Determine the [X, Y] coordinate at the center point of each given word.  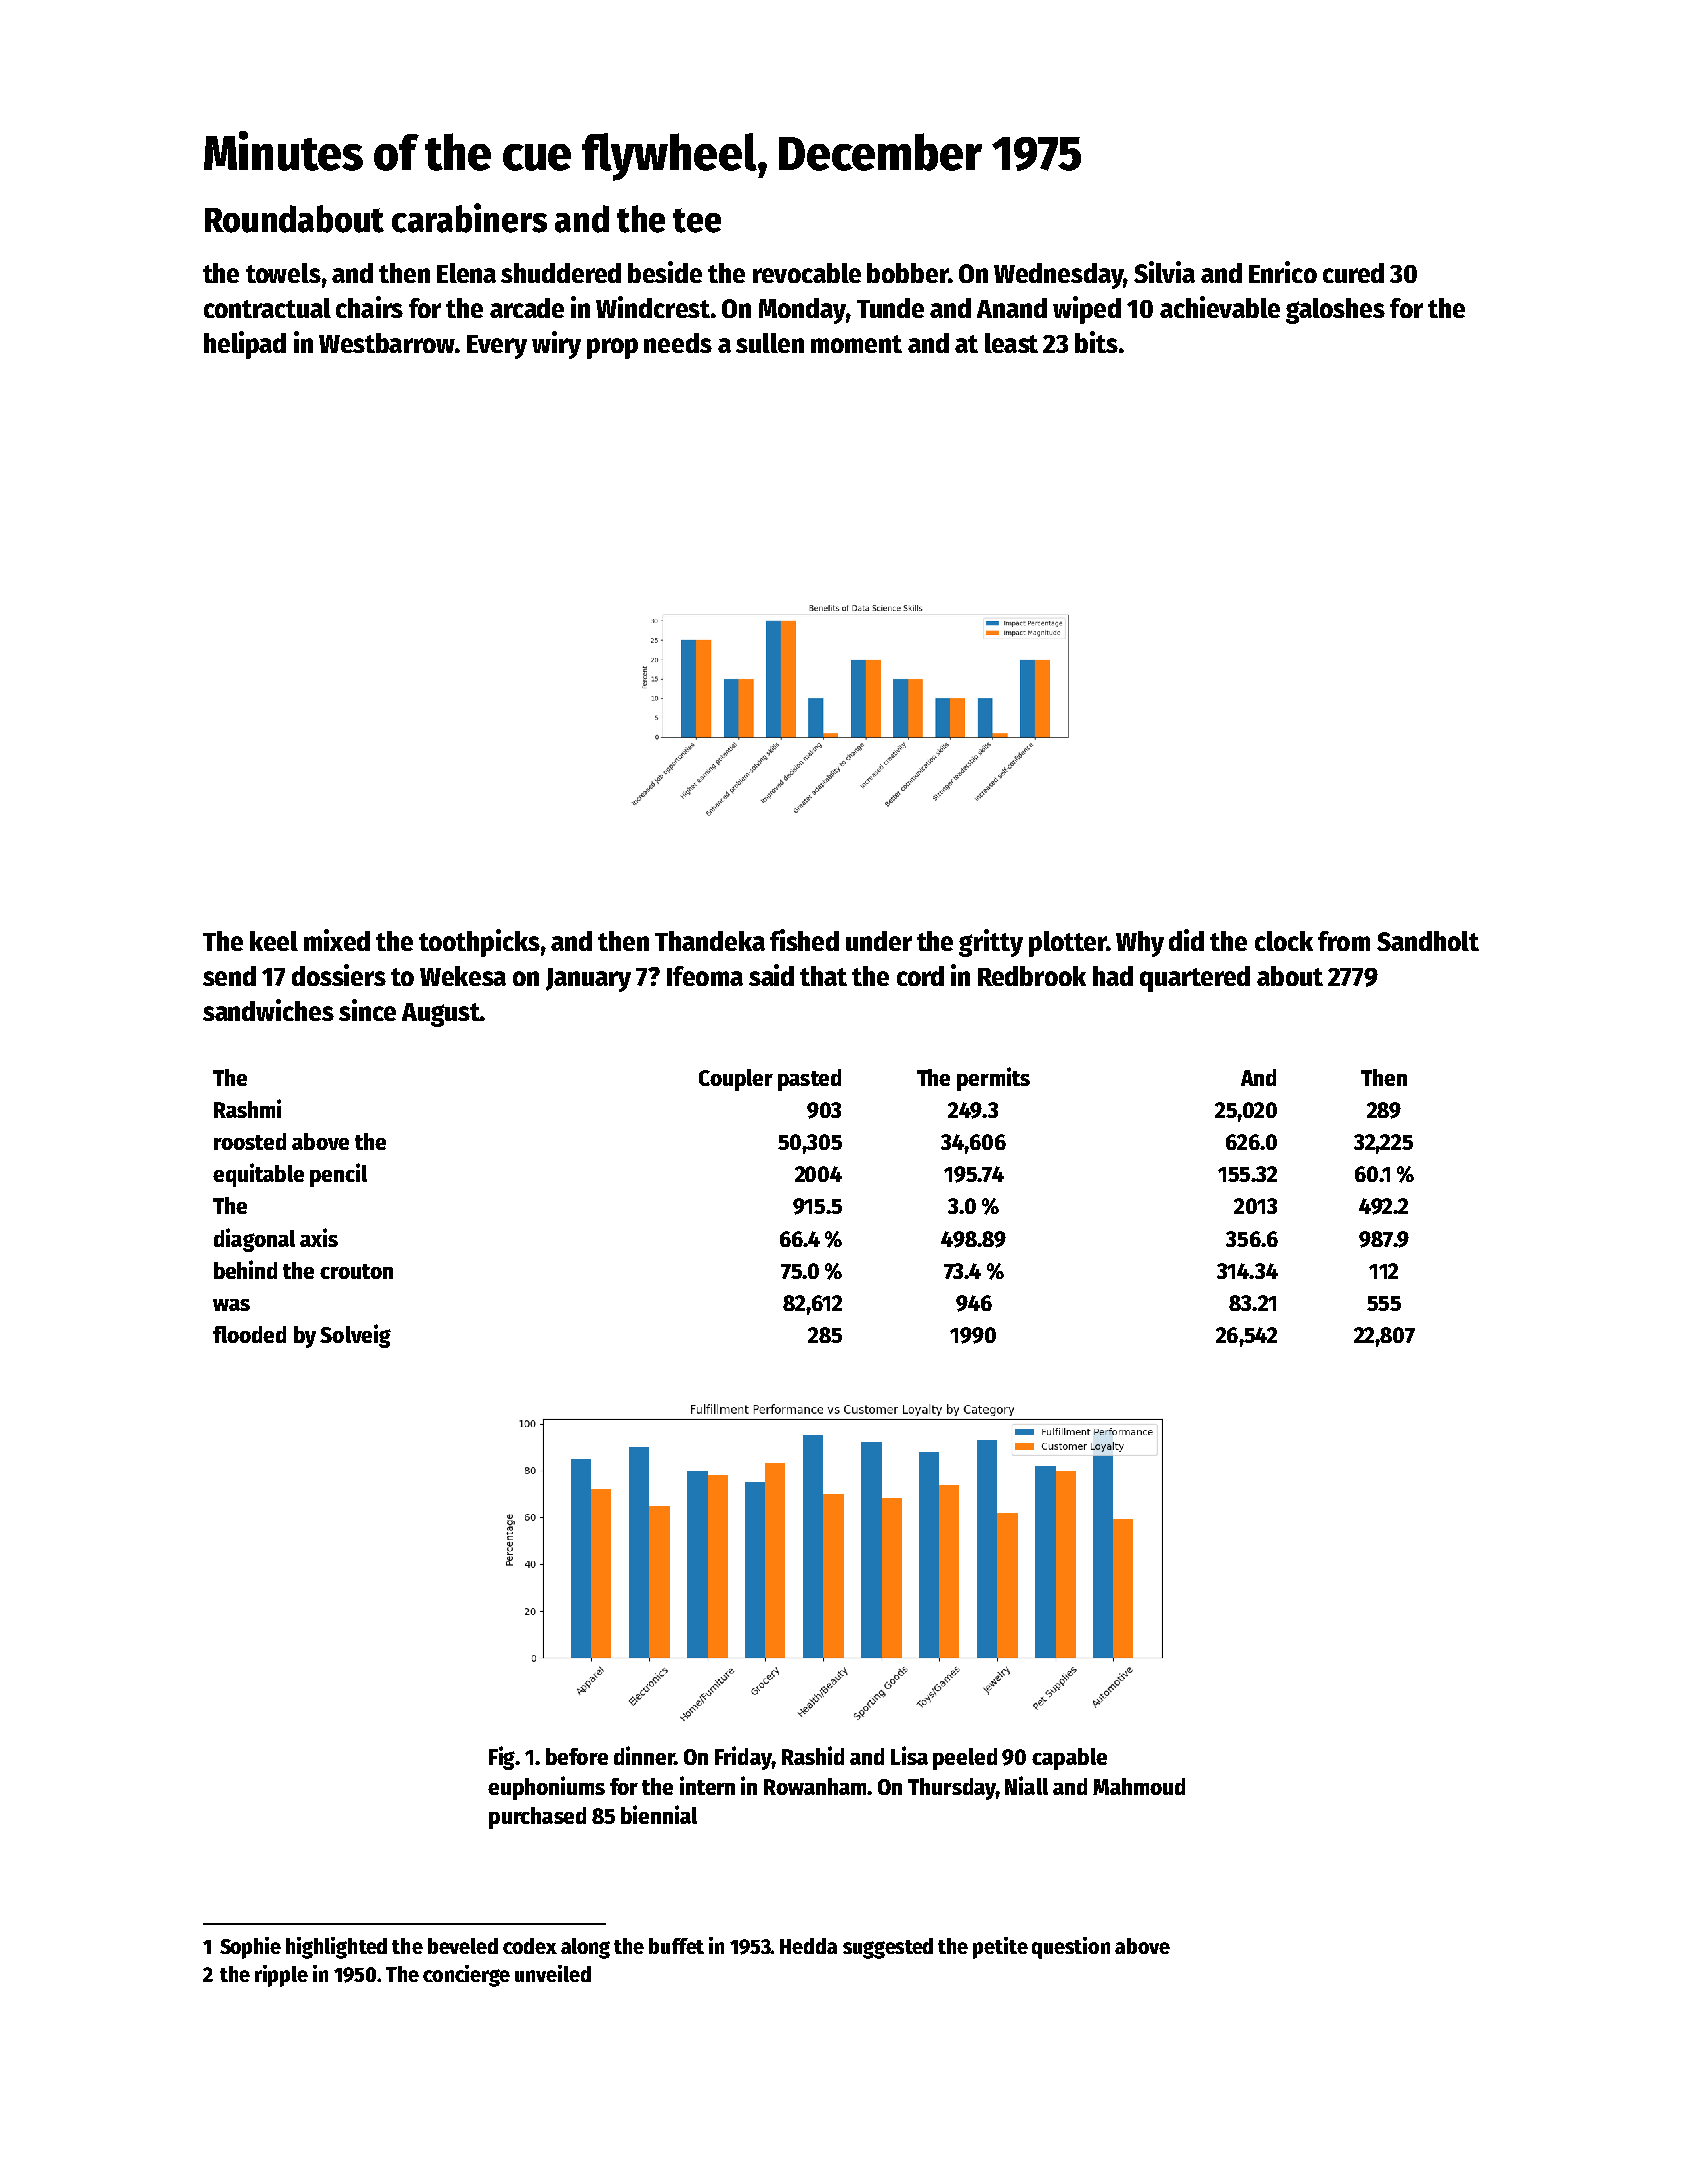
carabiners [469, 218]
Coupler [736, 1080]
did [1186, 940]
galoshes [1335, 311]
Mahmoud [1139, 1786]
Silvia [1164, 272]
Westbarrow [387, 343]
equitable [258, 1175]
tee [697, 220]
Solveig [355, 1336]
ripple [281, 1976]
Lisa [909, 1755]
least [1011, 343]
